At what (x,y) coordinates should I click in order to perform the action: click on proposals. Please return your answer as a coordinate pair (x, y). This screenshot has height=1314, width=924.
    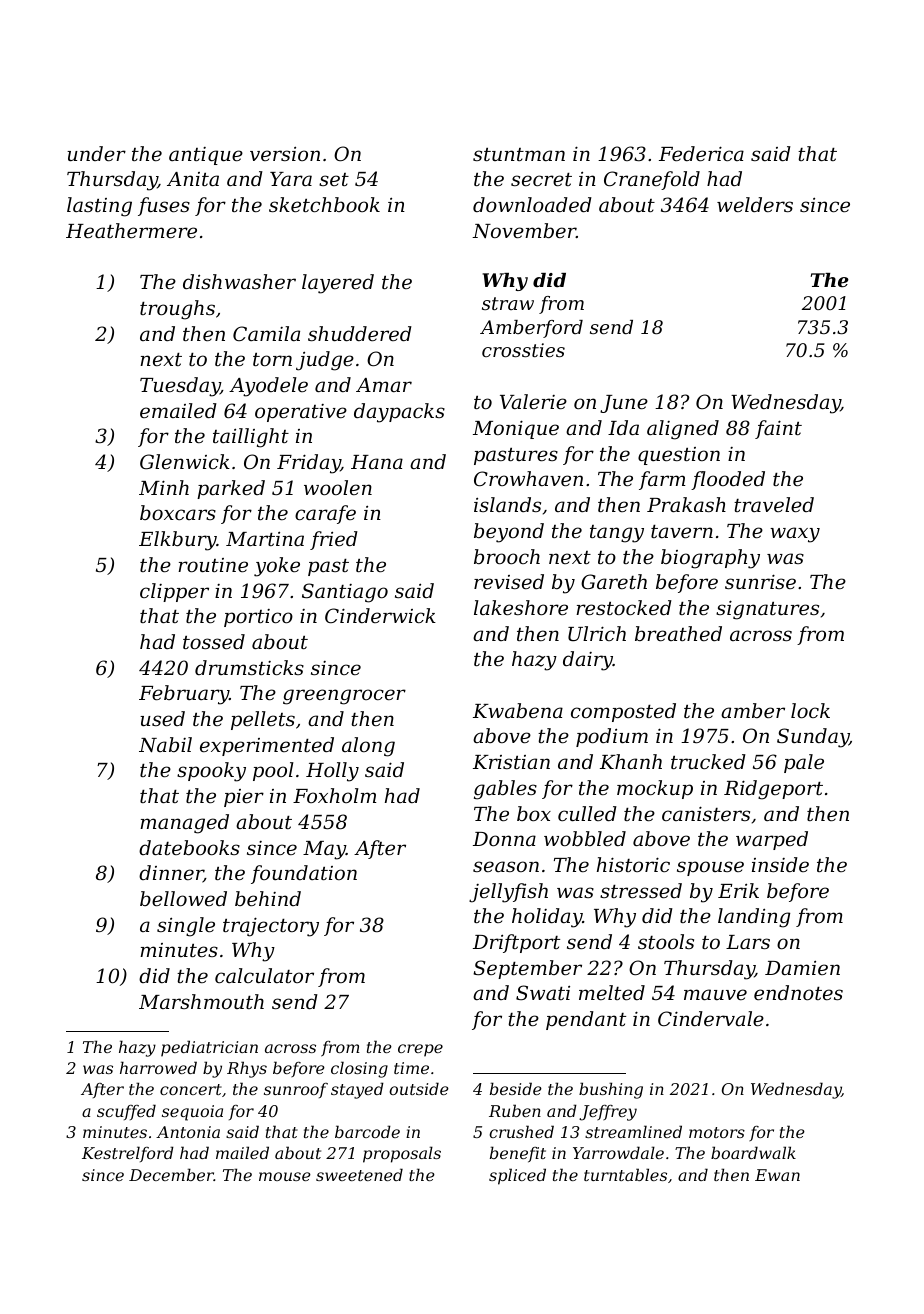
    Looking at the image, I should click on (402, 1154).
